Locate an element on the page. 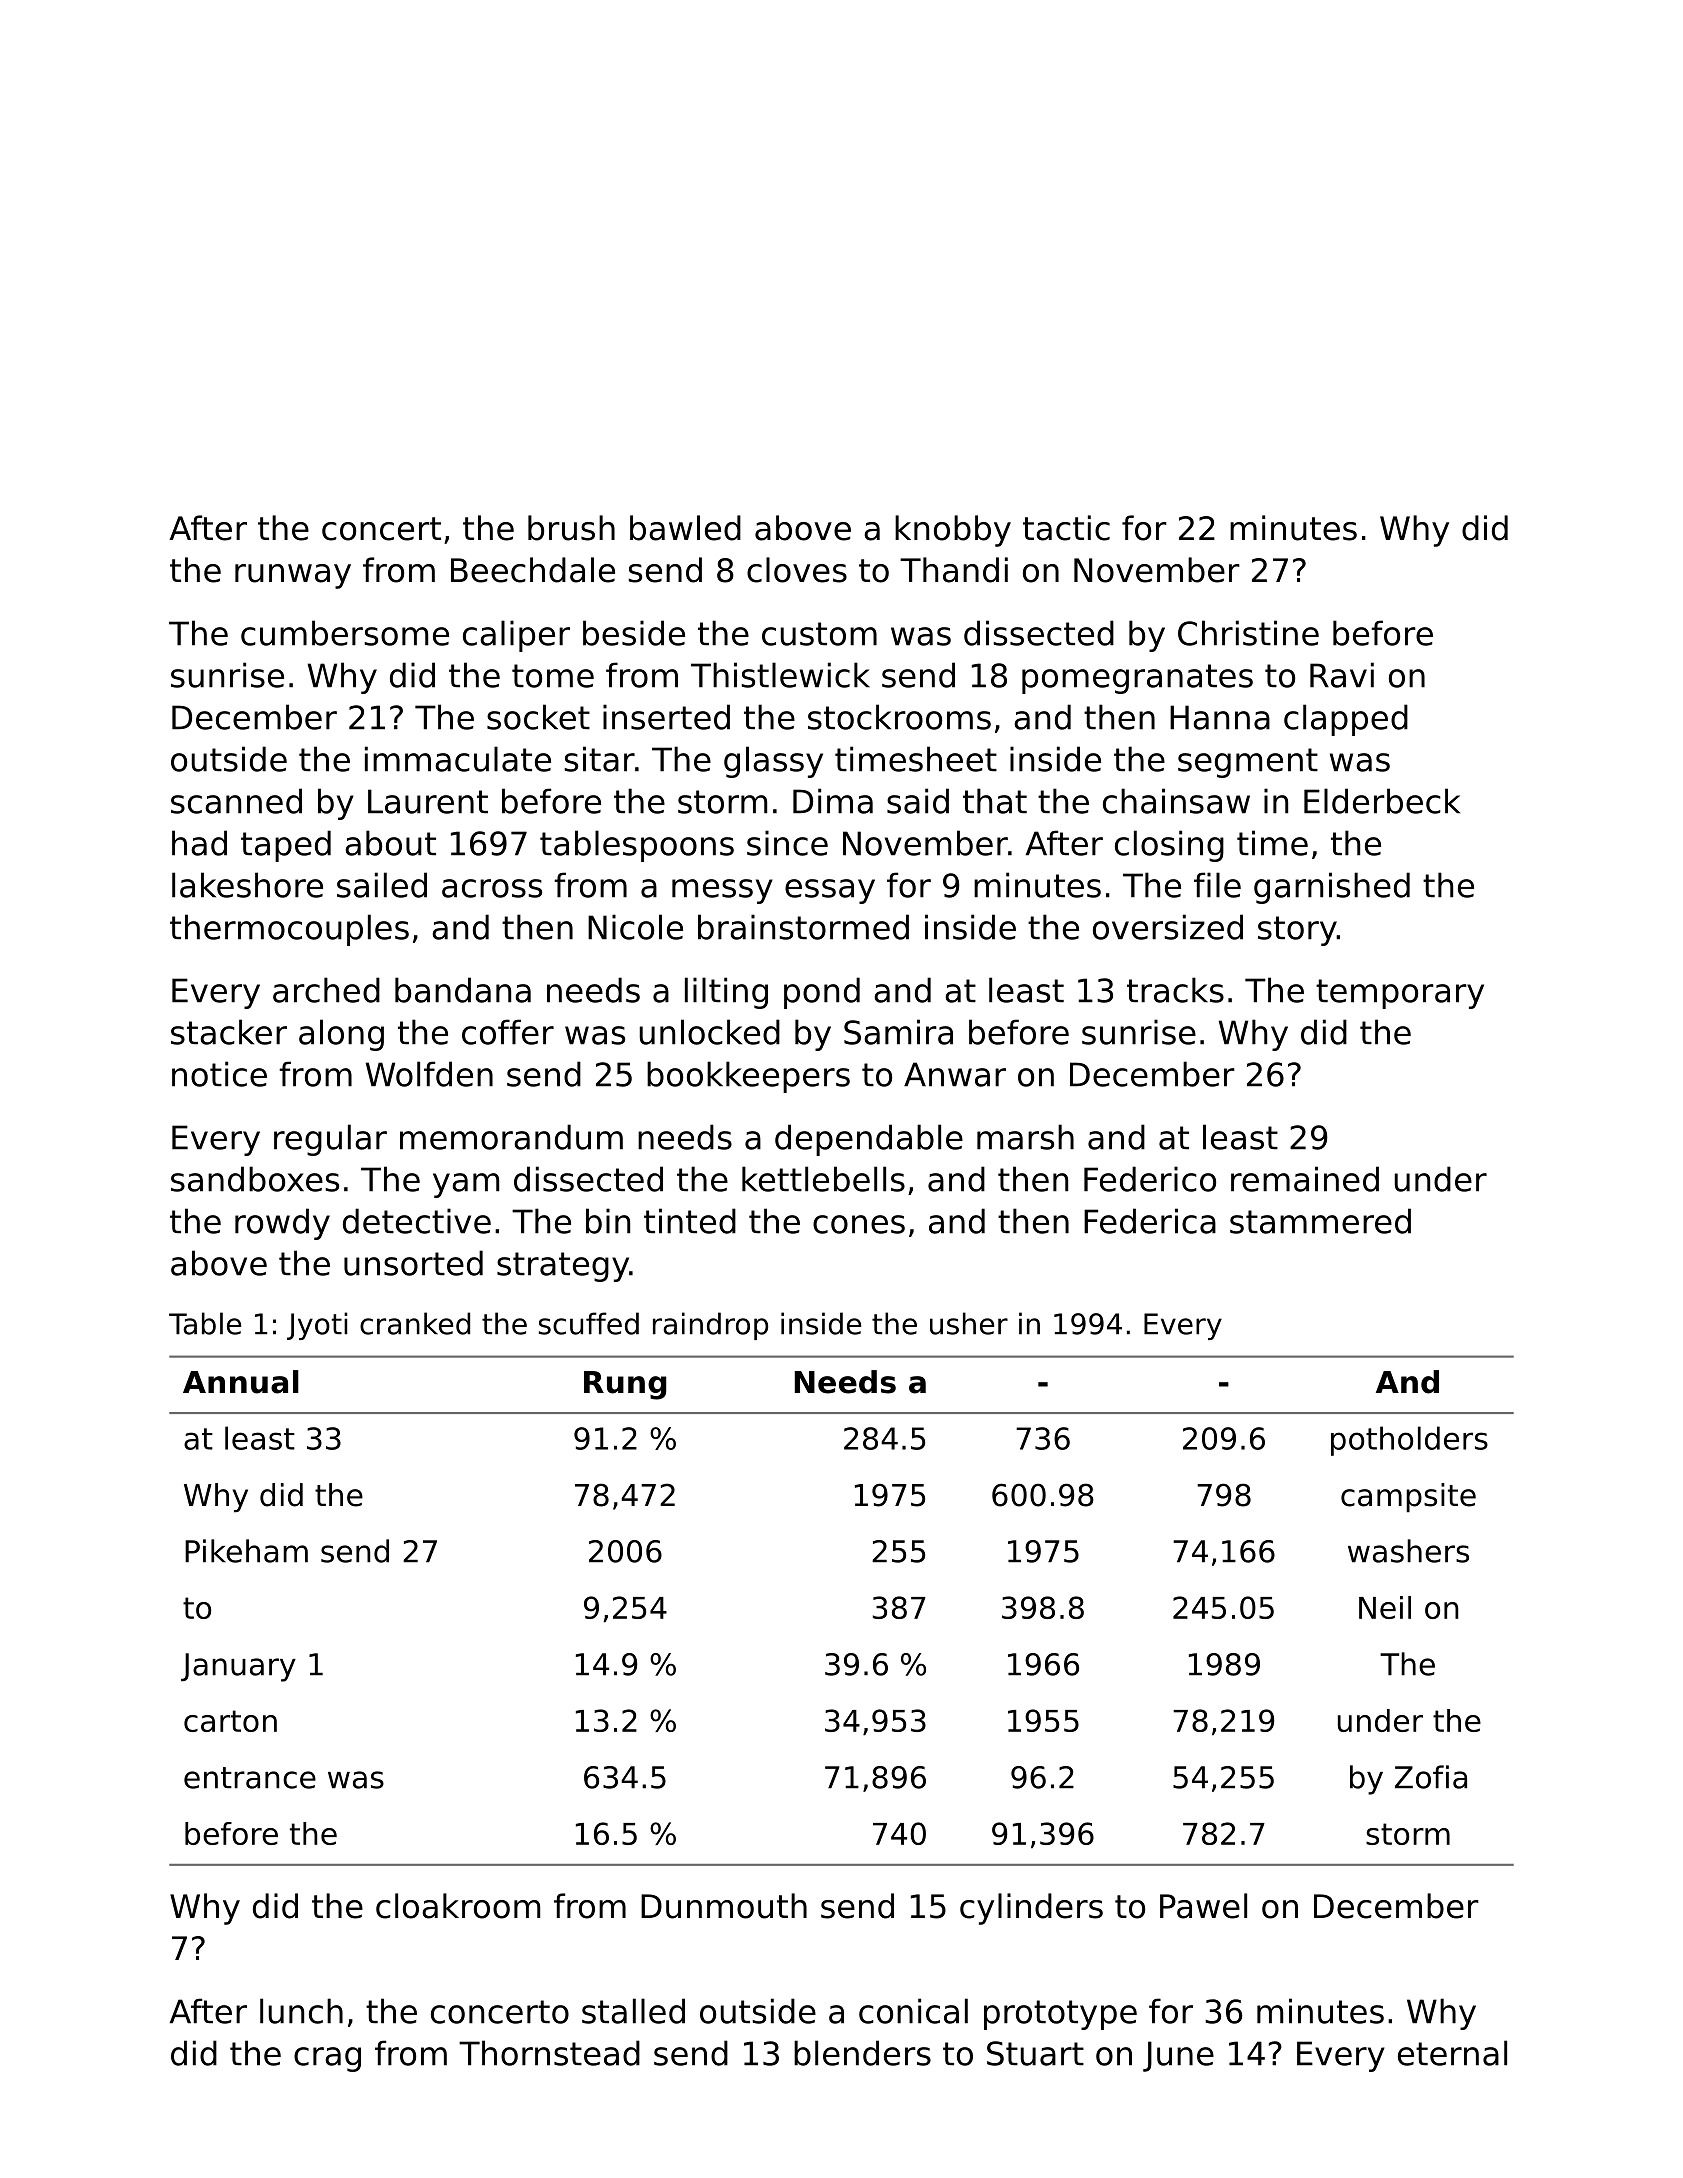  usher is located at coordinates (969, 1323).
